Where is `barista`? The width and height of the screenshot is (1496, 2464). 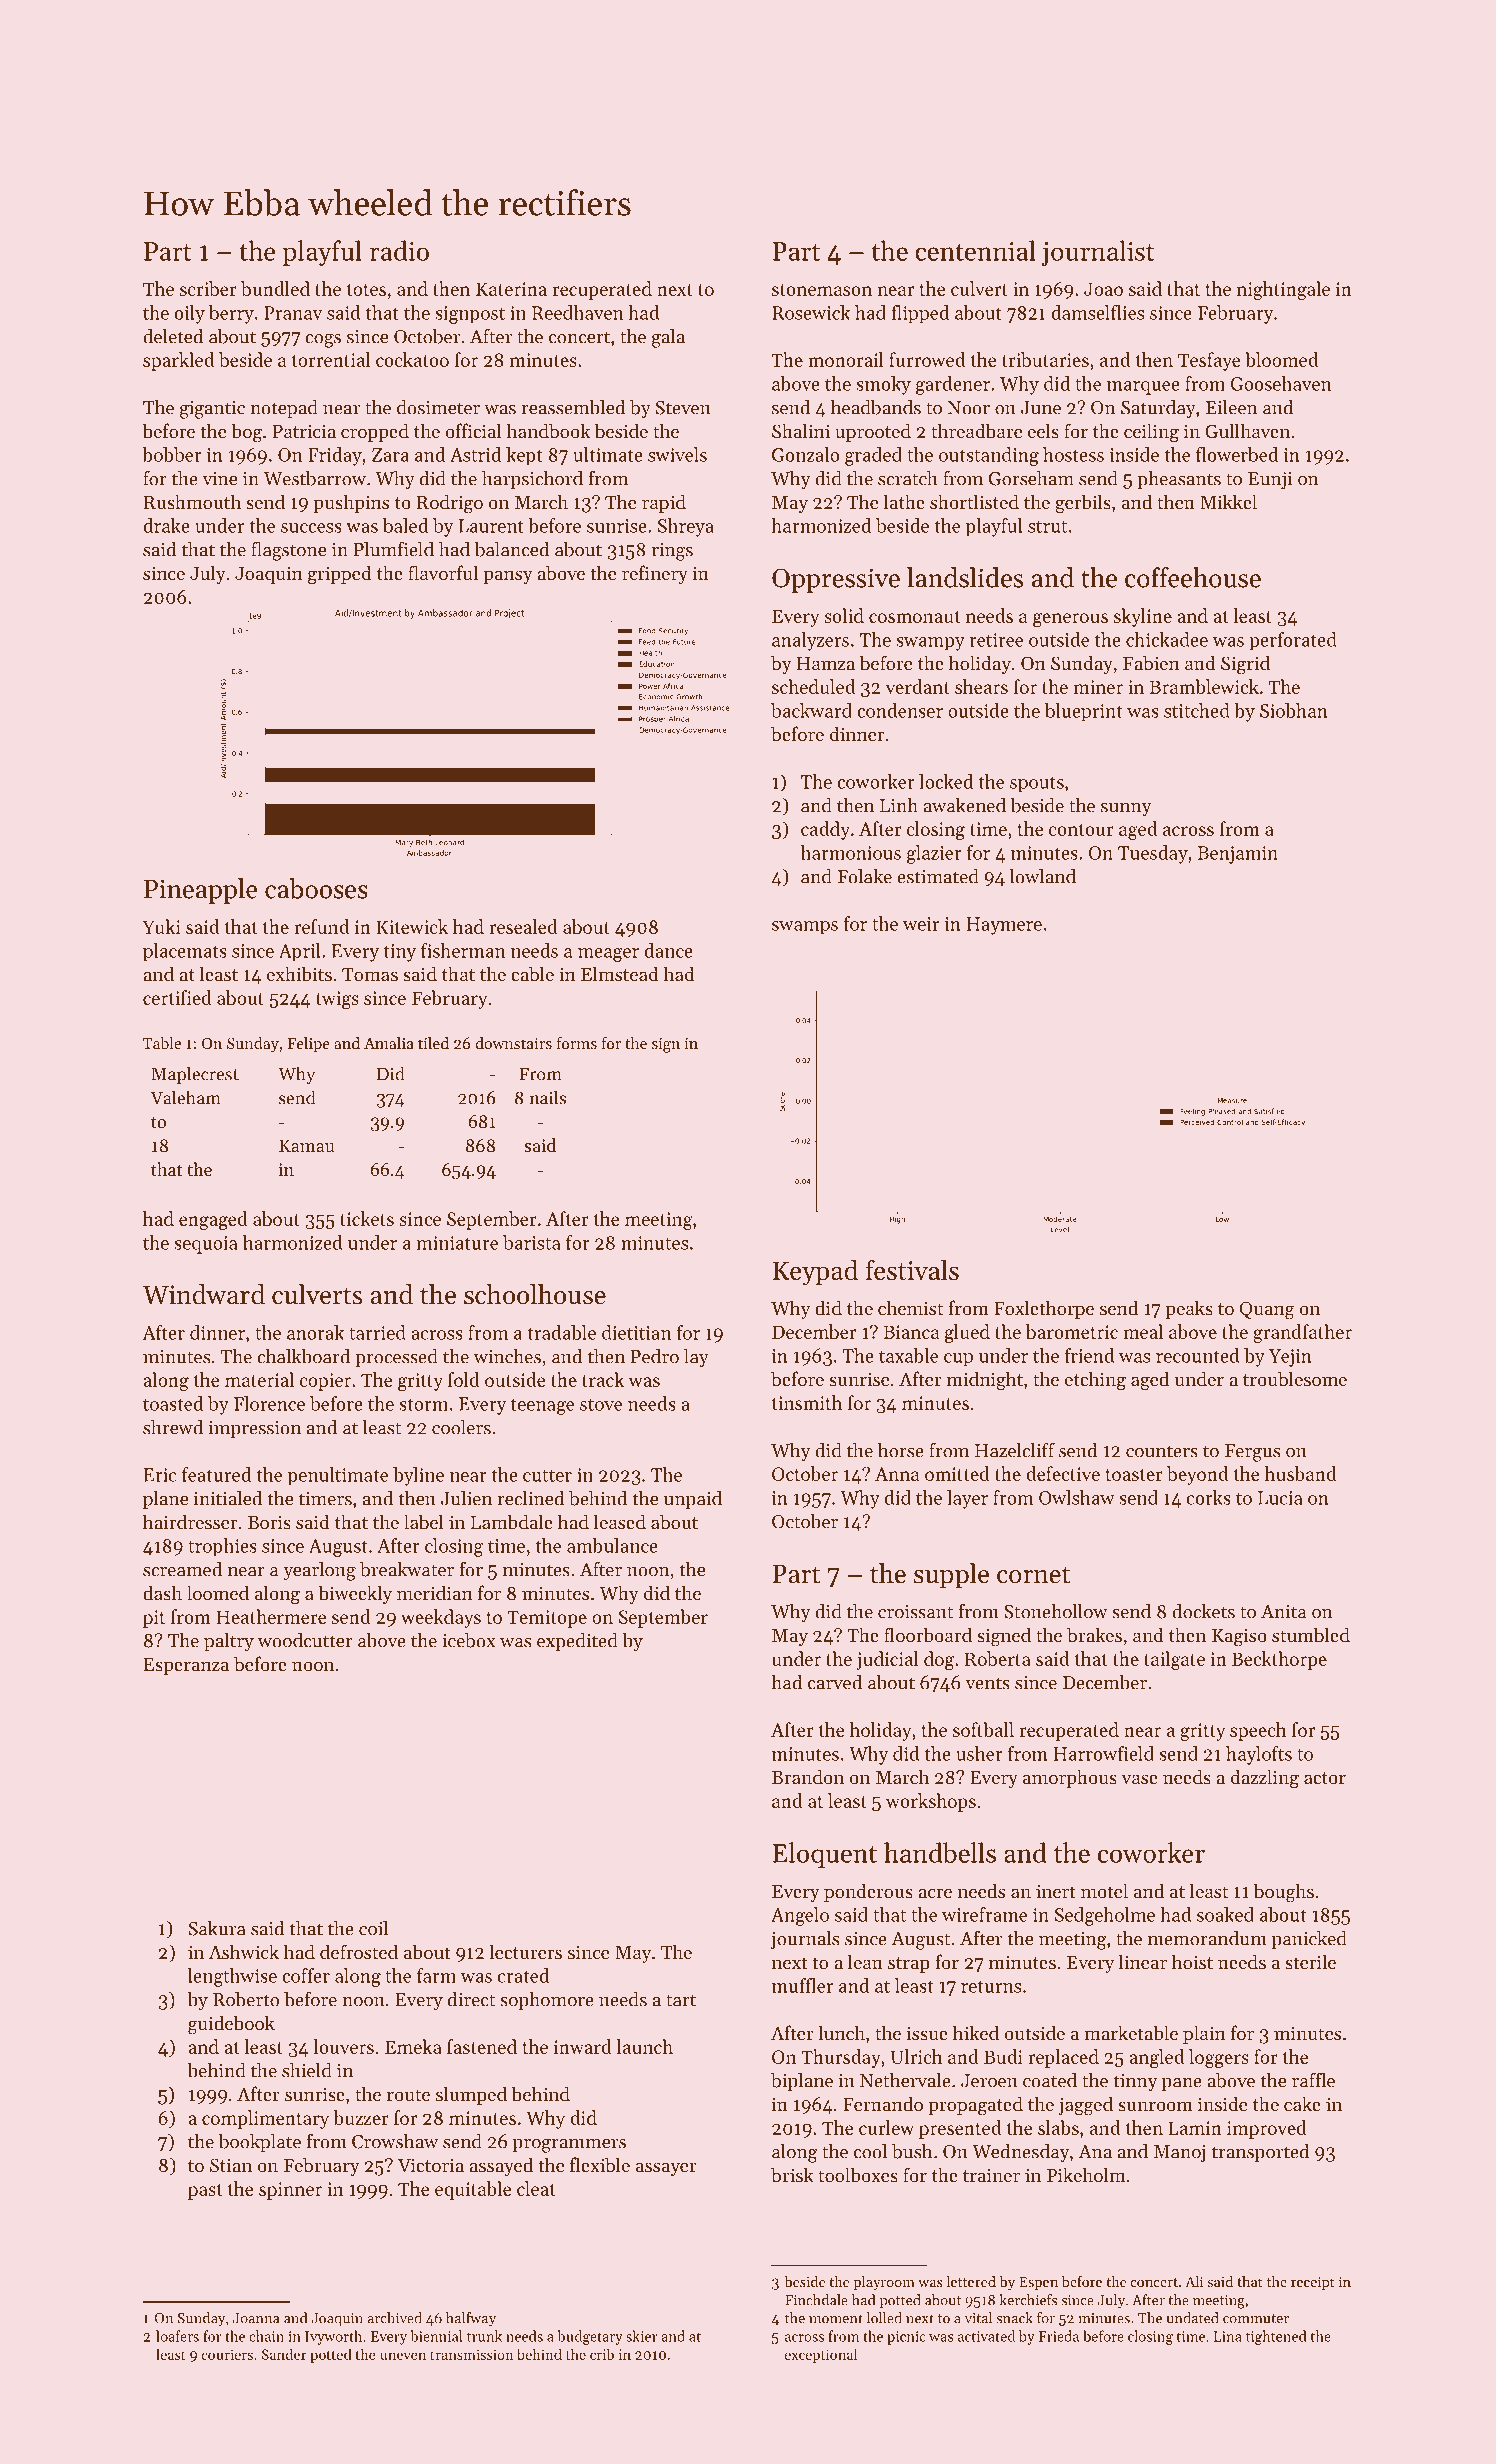 barista is located at coordinates (532, 1242).
